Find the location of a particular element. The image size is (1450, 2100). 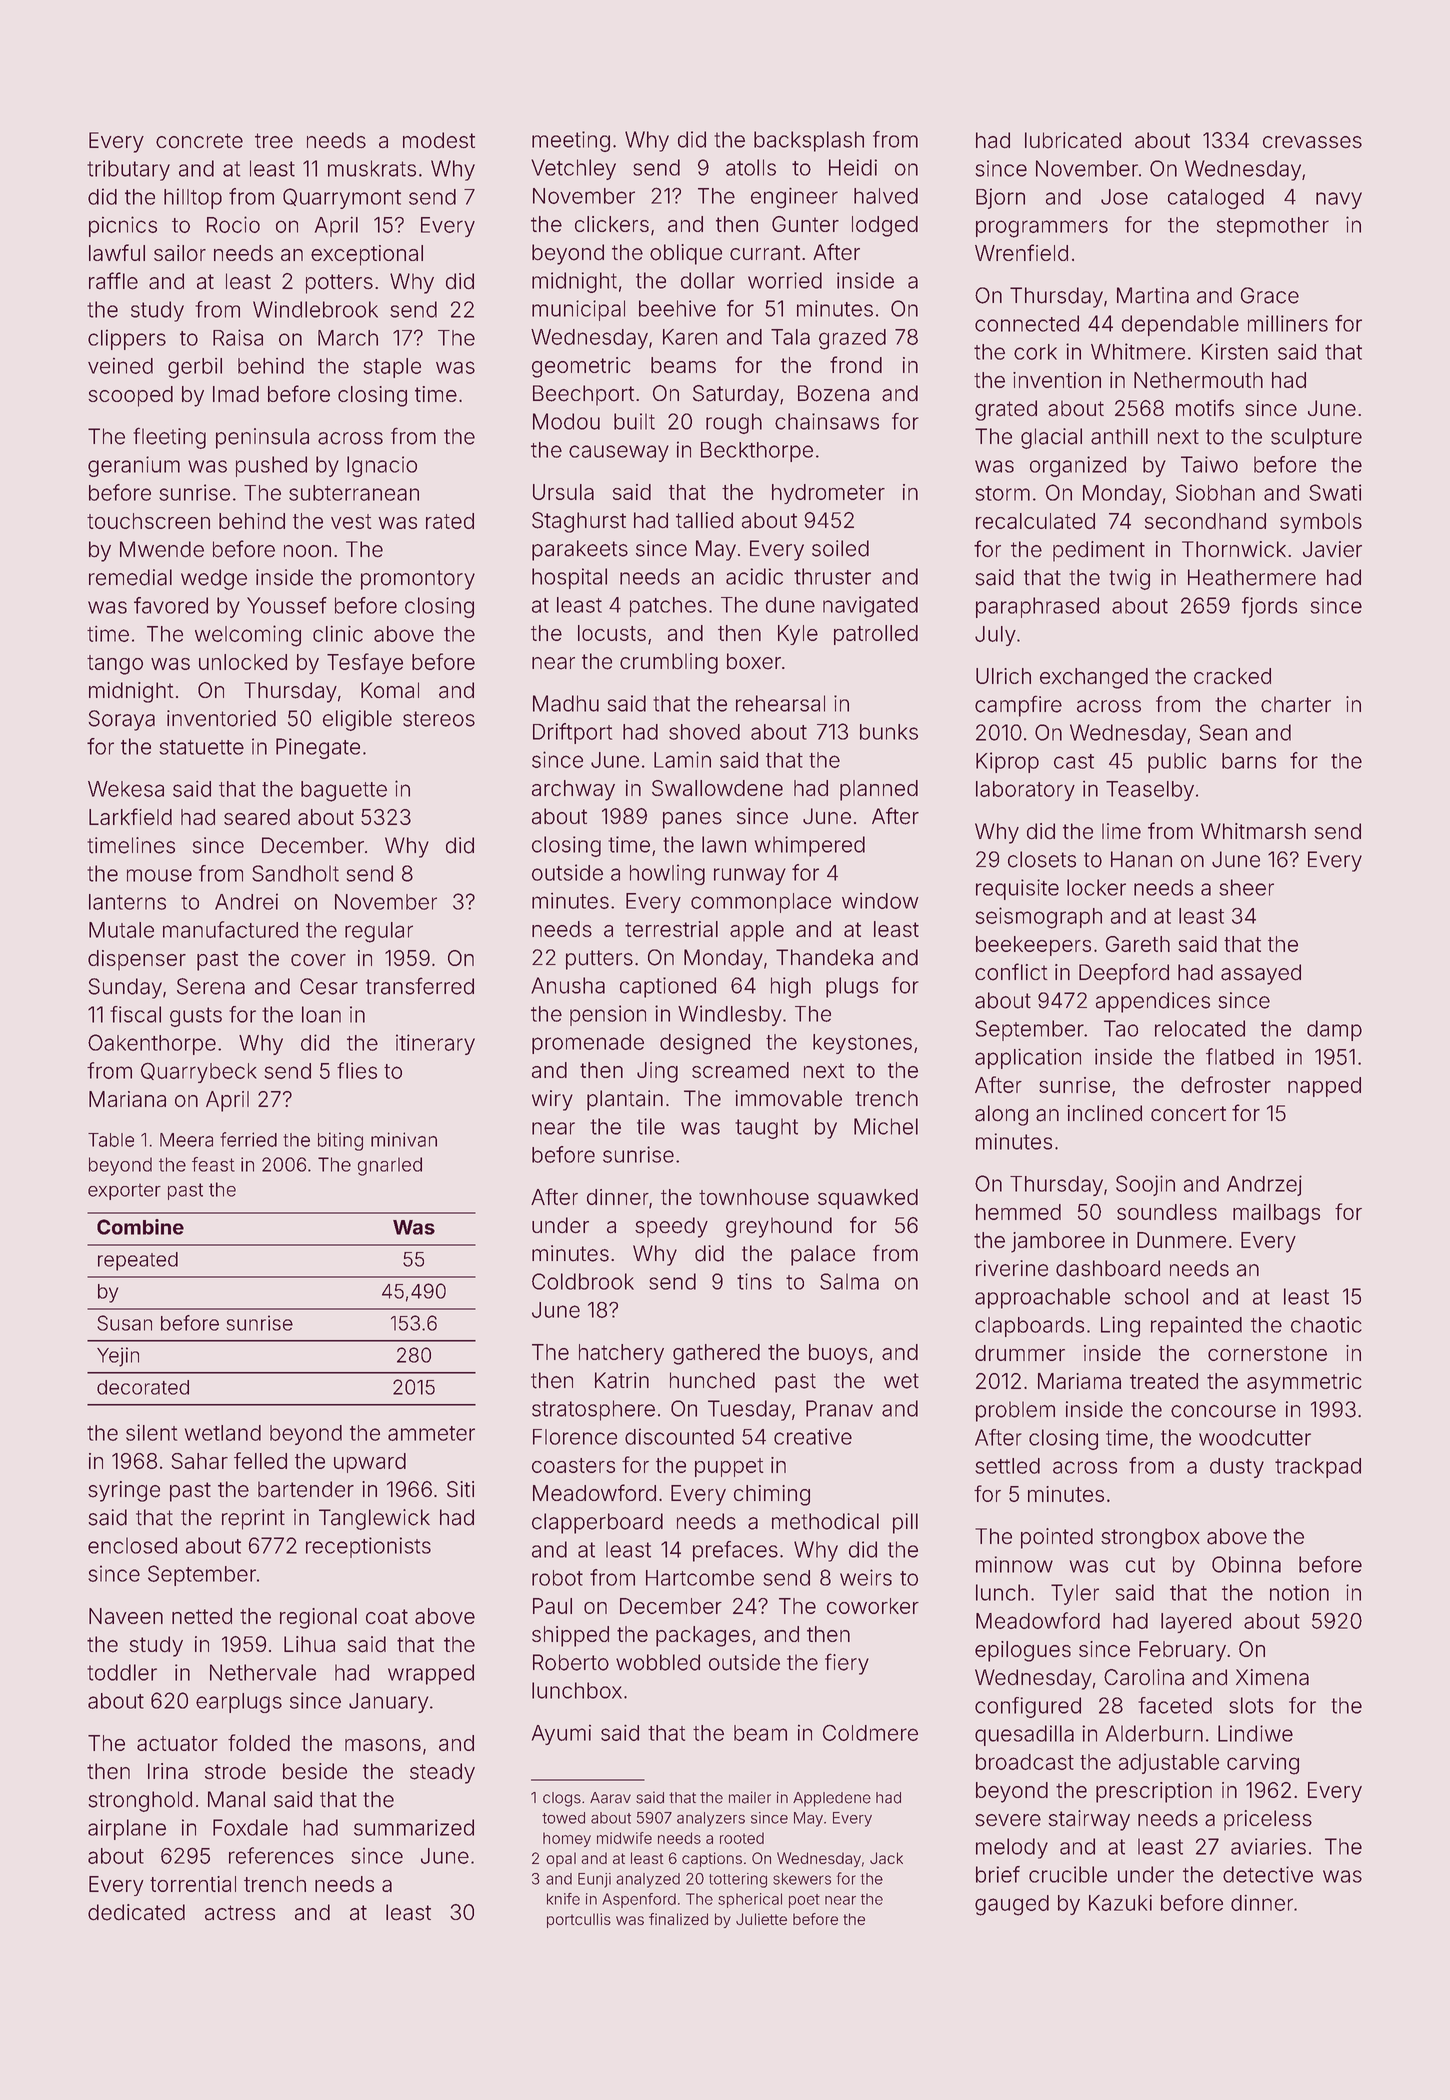

lubricated is located at coordinates (1073, 140).
